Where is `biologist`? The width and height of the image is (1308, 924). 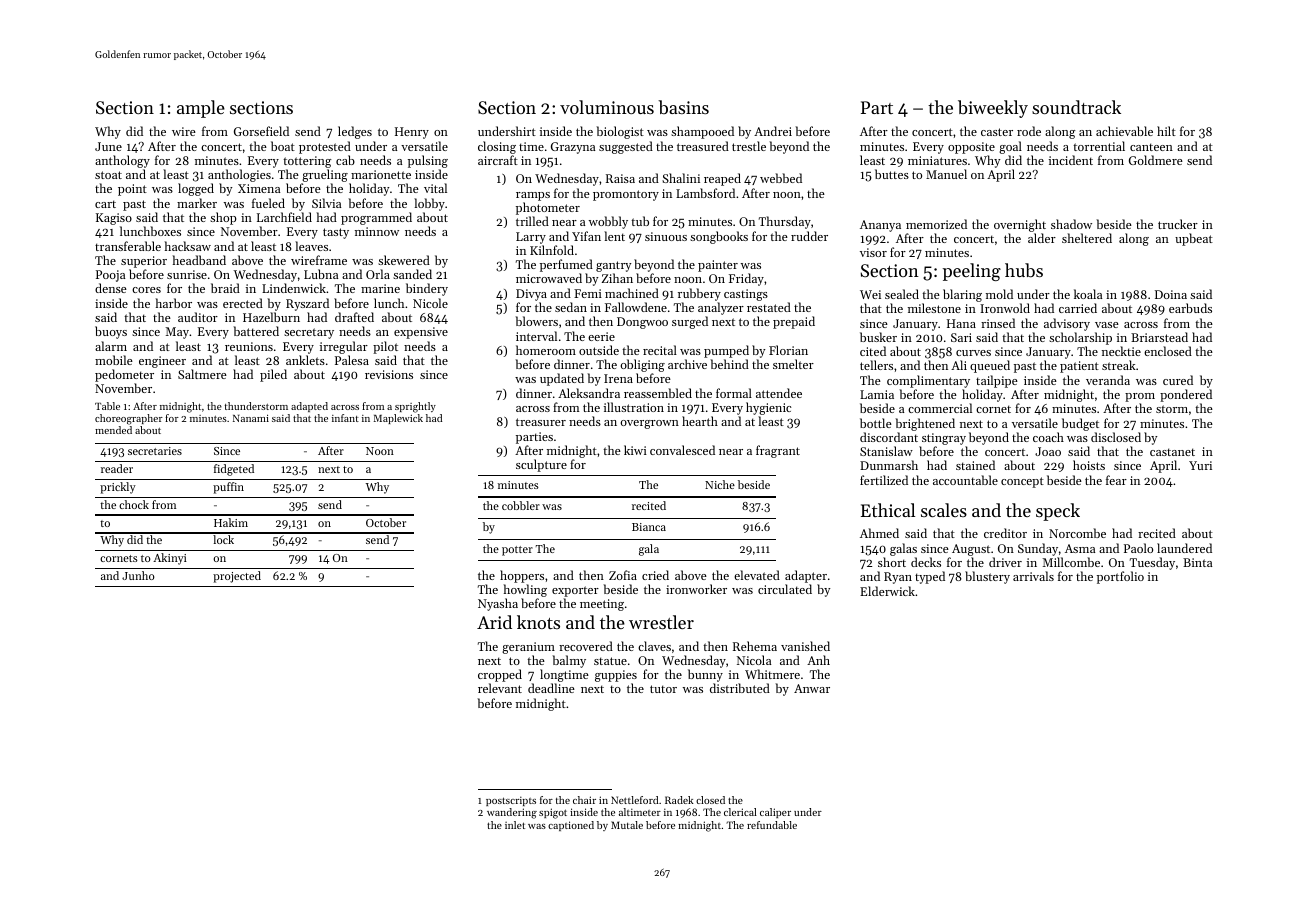
biologist is located at coordinates (620, 132).
